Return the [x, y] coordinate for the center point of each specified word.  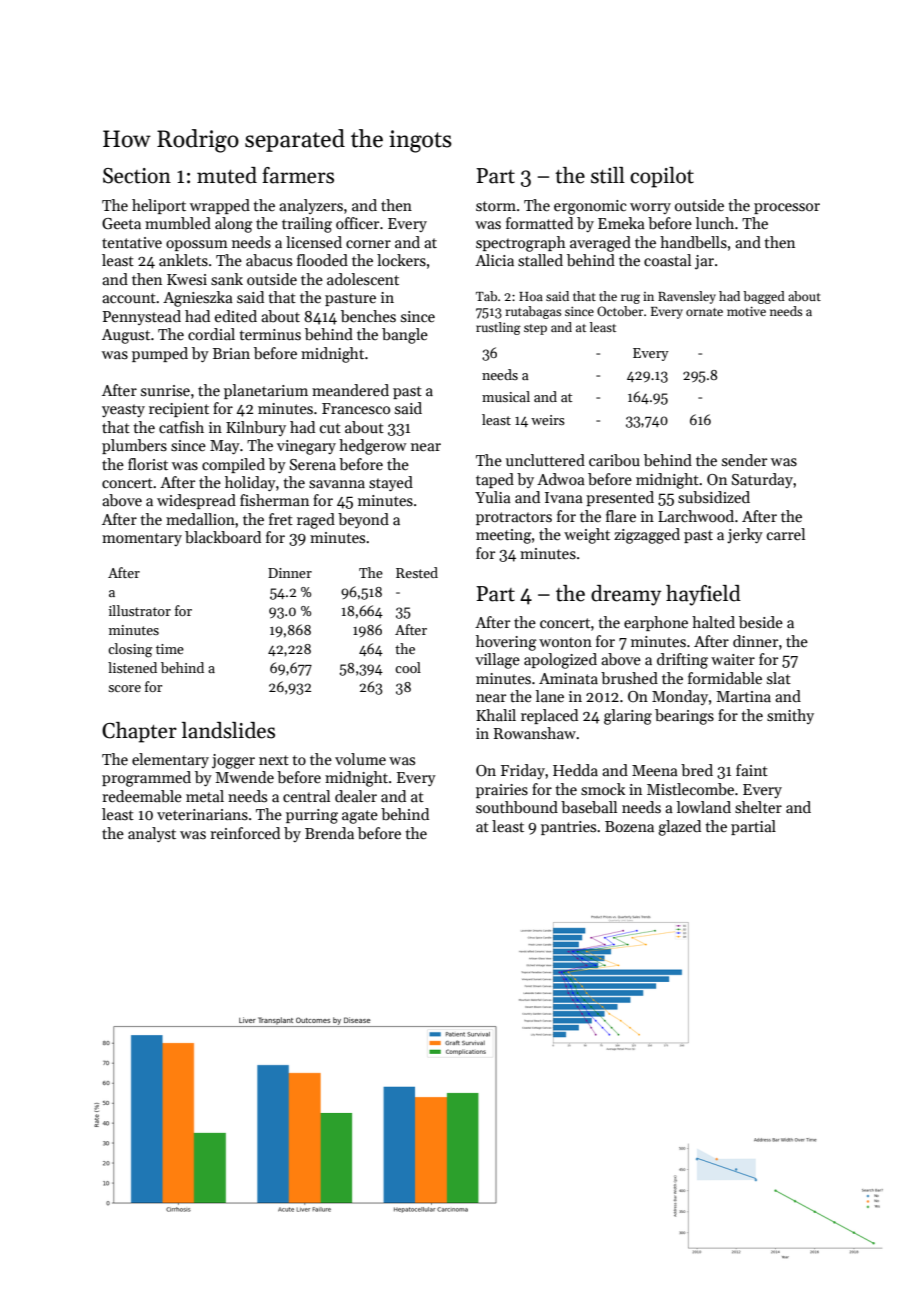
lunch [715, 223]
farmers [298, 175]
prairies [502, 791]
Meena [655, 770]
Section [137, 176]
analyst [152, 834]
